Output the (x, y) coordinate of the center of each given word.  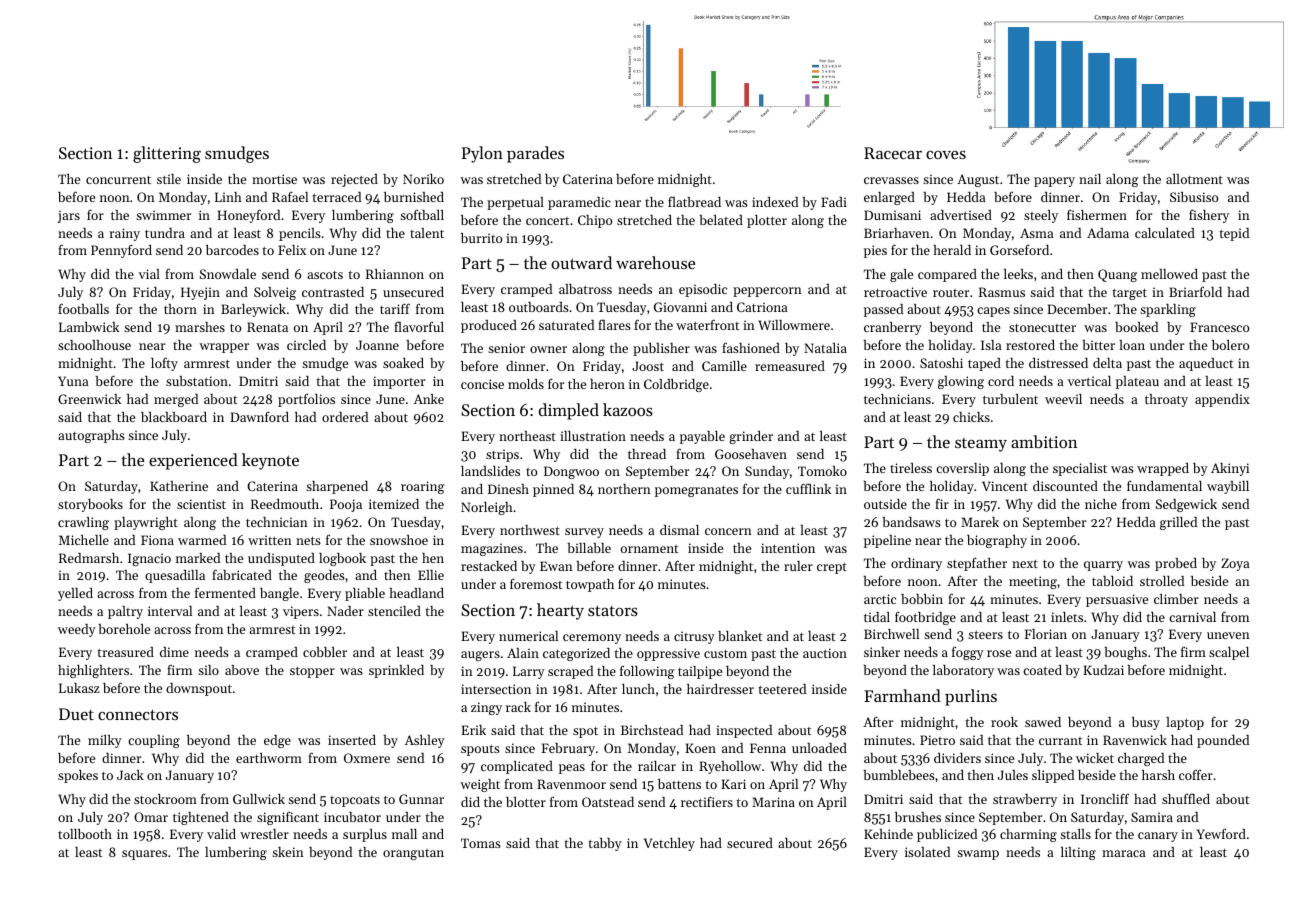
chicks (971, 417)
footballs (83, 308)
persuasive (1117, 600)
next (1025, 564)
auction (825, 653)
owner (548, 349)
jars (69, 216)
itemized (394, 504)
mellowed (1169, 274)
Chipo (595, 221)
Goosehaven (751, 454)
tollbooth (85, 834)
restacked (489, 566)
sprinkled (396, 671)
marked (198, 558)
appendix (1222, 400)
